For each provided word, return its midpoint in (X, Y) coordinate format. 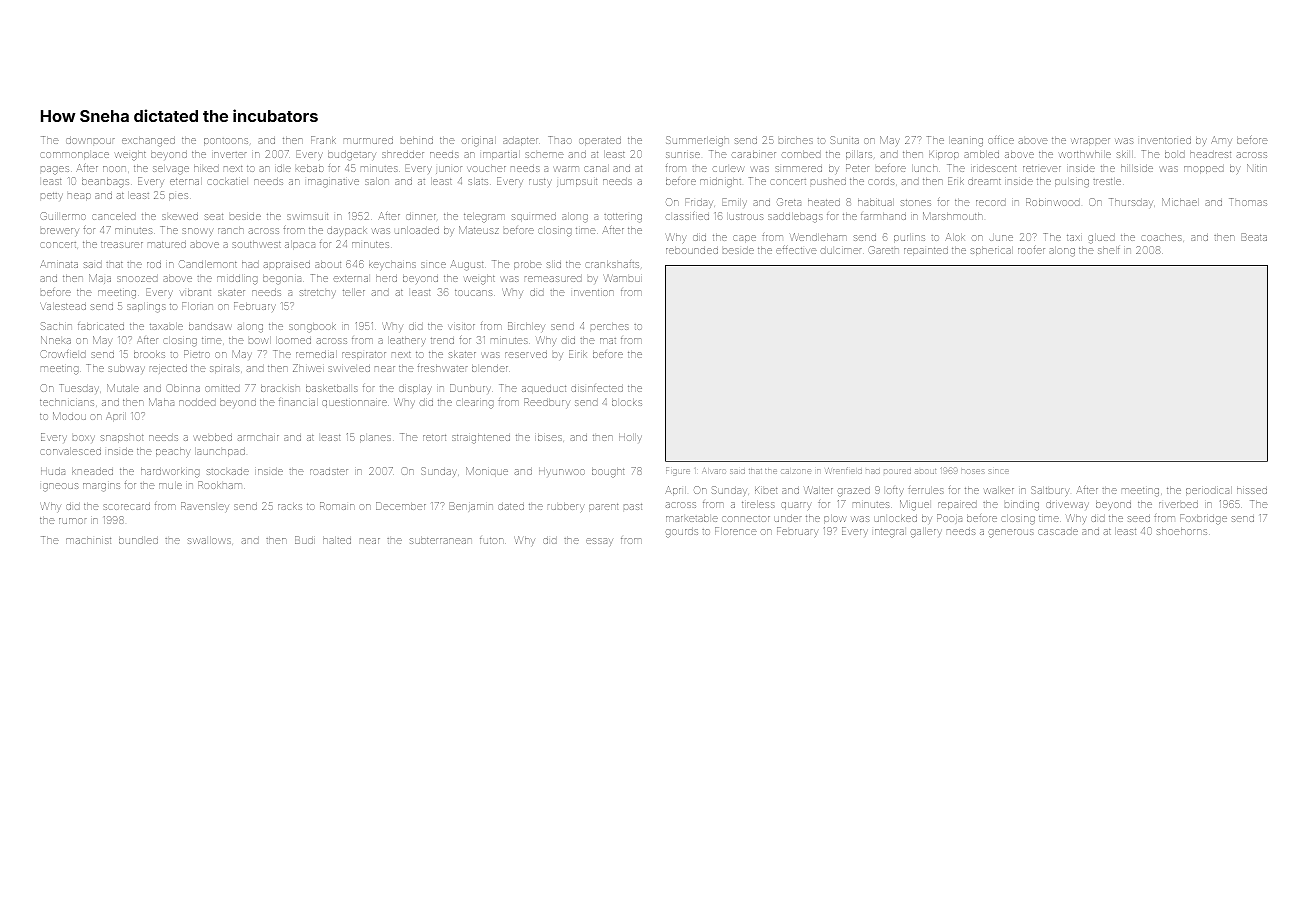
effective (796, 250)
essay (599, 542)
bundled (138, 540)
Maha (161, 402)
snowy (198, 232)
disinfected (597, 388)
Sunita (844, 140)
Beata (1254, 237)
